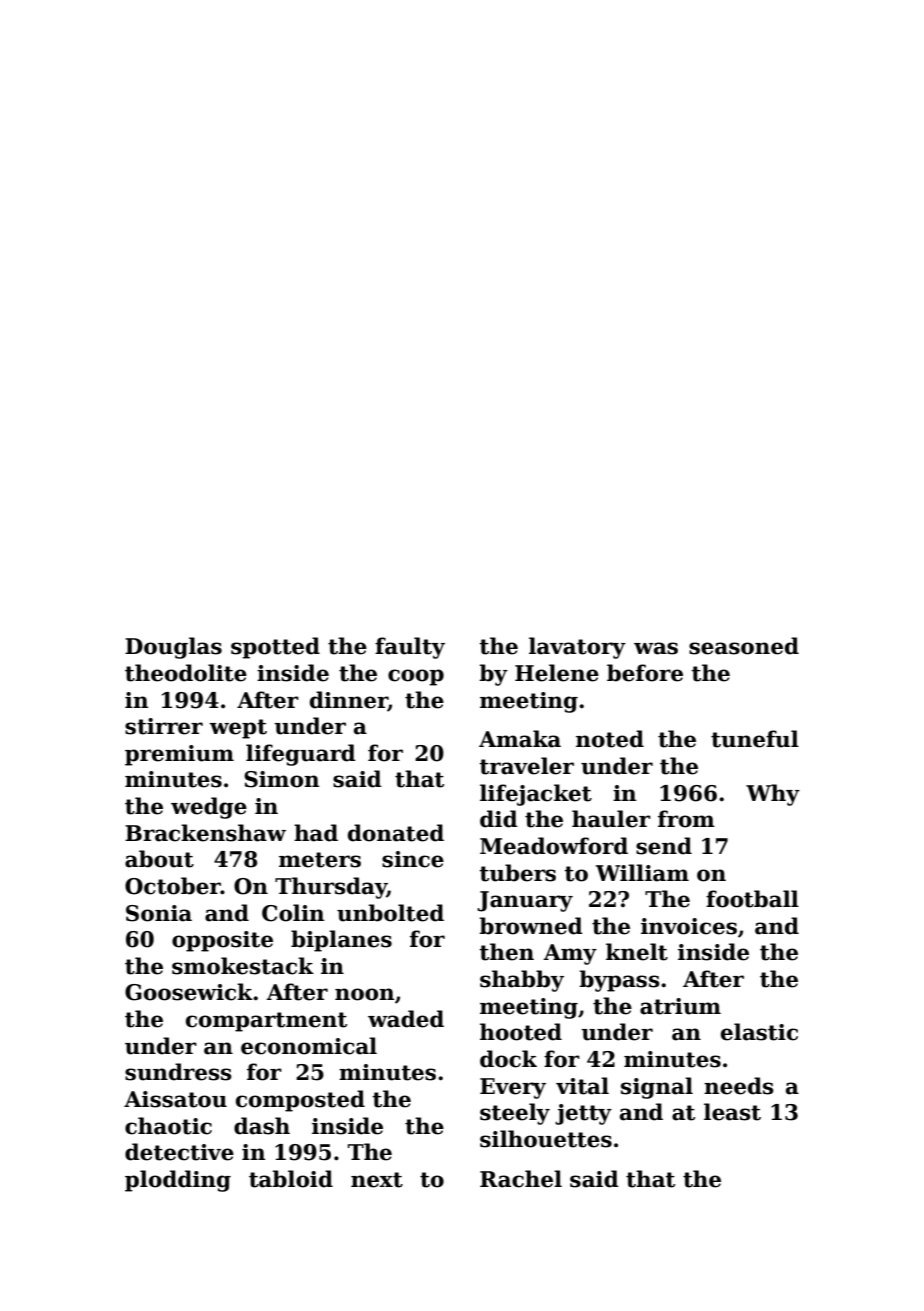 The width and height of the document is (924, 1311). What do you see at coordinates (744, 646) in the document?
I see `seasoned` at bounding box center [744, 646].
